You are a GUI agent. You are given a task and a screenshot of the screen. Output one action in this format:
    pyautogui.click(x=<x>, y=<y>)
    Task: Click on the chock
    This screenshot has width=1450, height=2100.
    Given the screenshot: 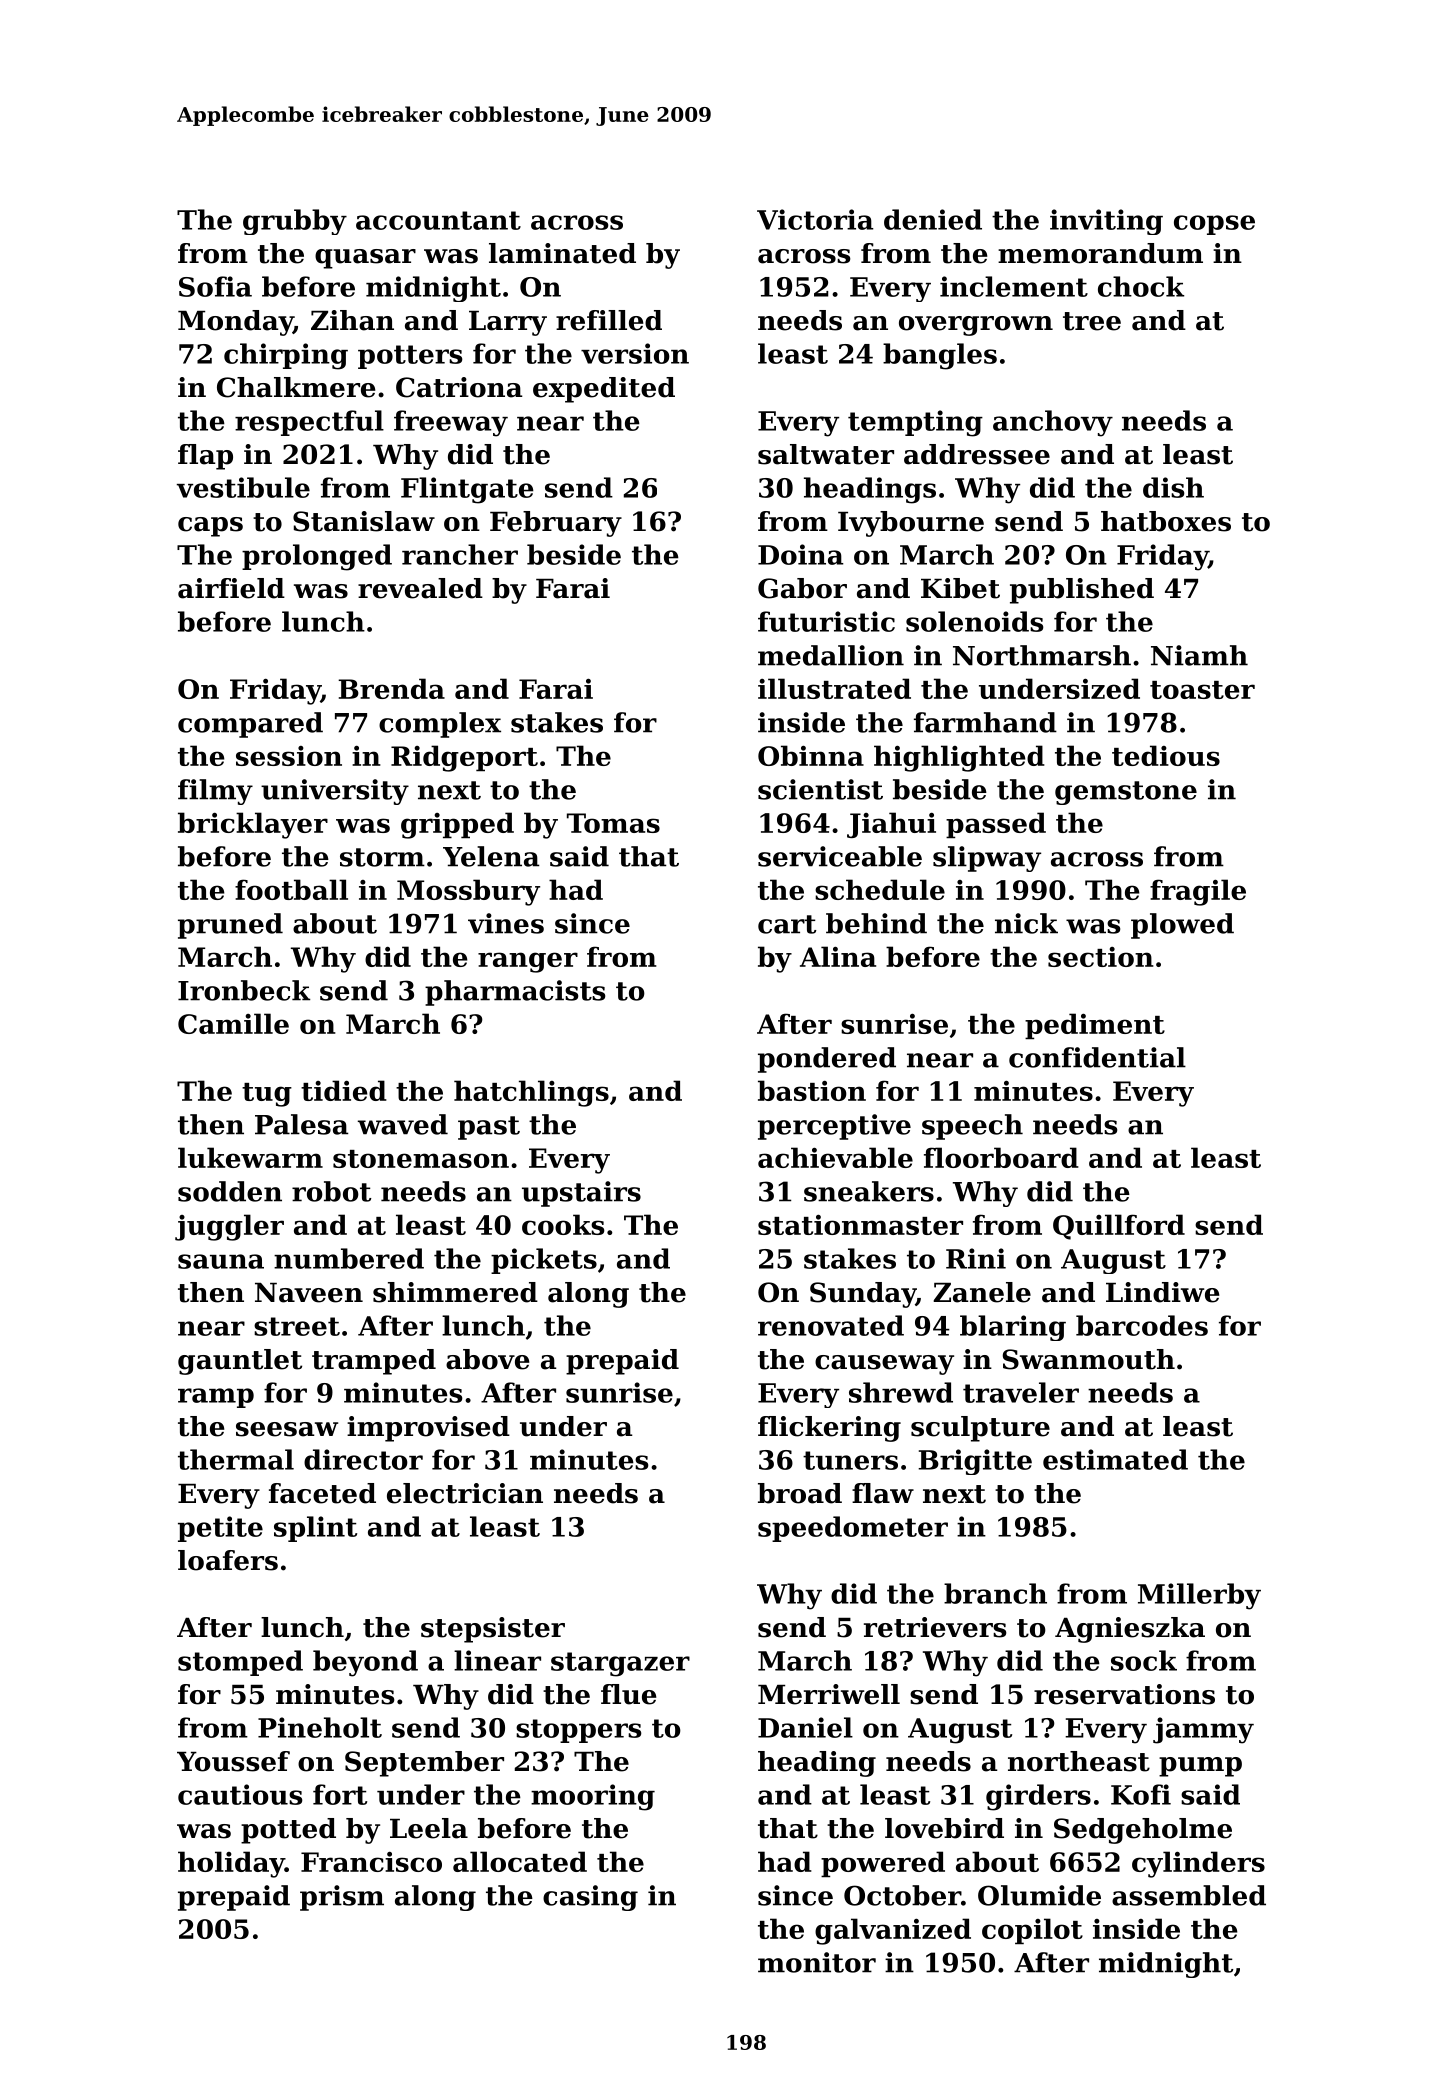 What is the action you would take?
    pyautogui.click(x=1141, y=286)
